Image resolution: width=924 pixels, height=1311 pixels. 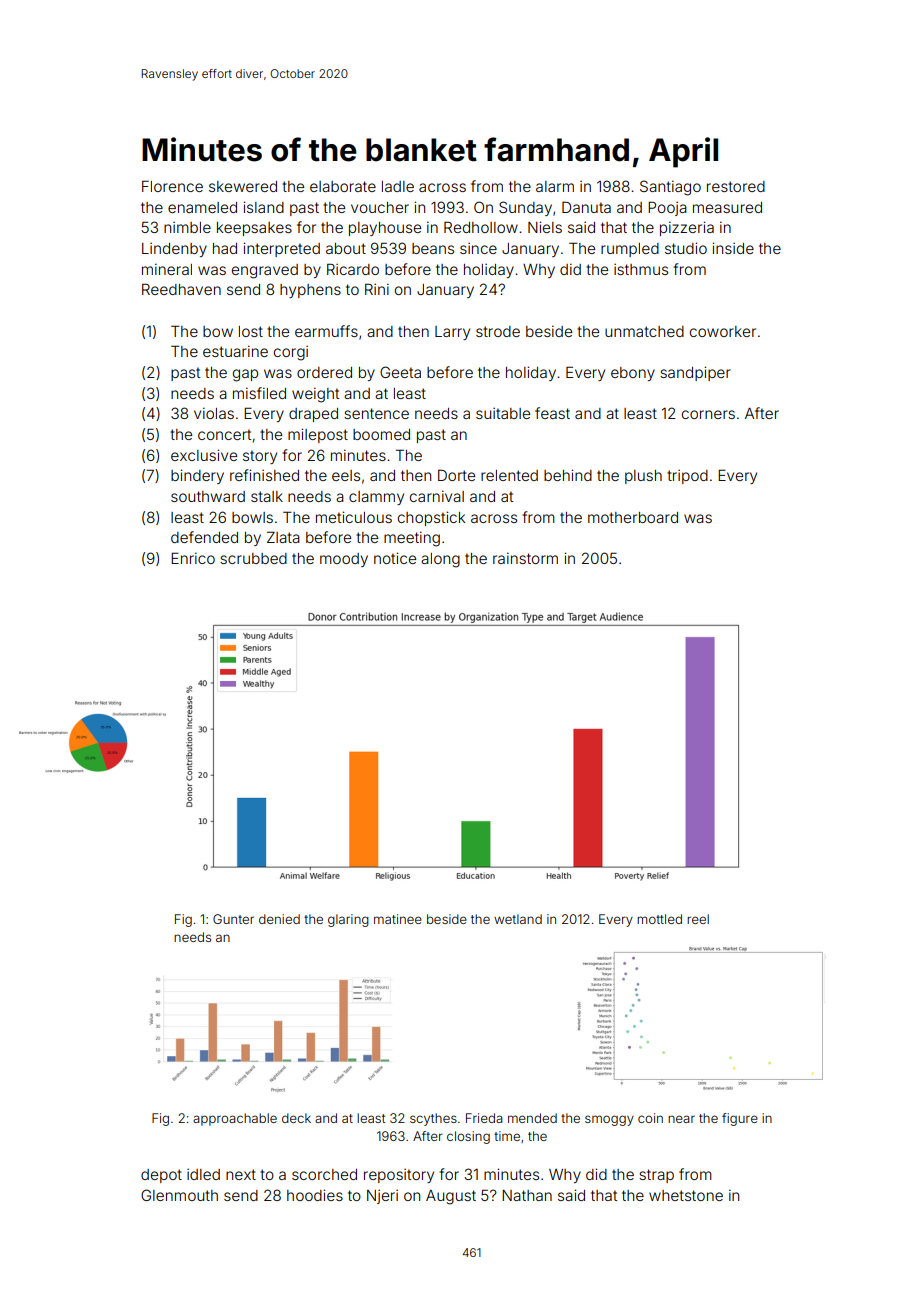 I want to click on whetstone, so click(x=686, y=1195).
